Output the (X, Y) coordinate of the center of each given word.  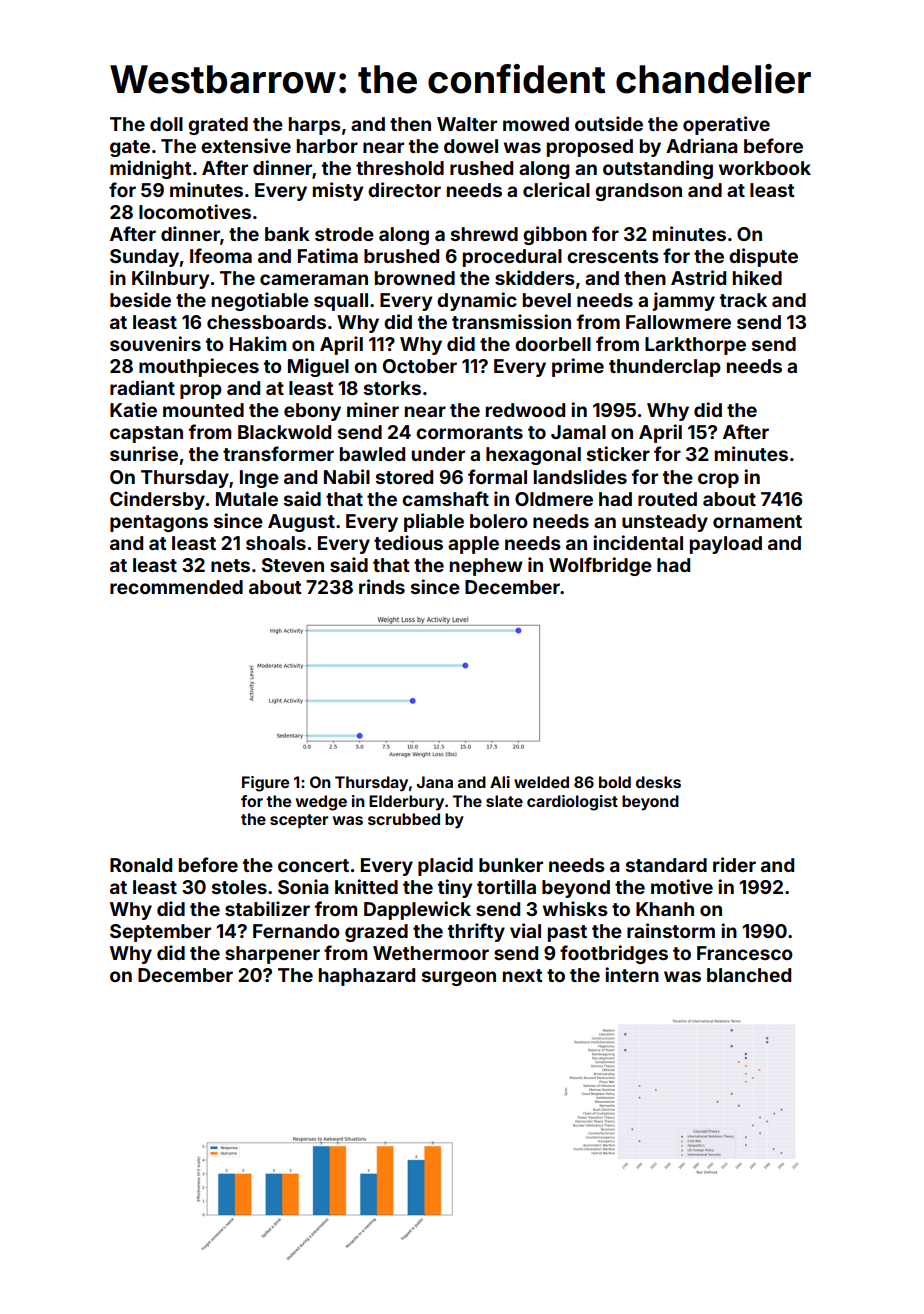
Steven (293, 565)
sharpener (272, 955)
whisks (575, 908)
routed (667, 499)
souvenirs (155, 343)
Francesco (745, 953)
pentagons (159, 523)
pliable (434, 522)
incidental (638, 542)
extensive (246, 145)
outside (609, 123)
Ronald (141, 865)
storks (392, 388)
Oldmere (554, 499)
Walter (467, 124)
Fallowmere (678, 322)
